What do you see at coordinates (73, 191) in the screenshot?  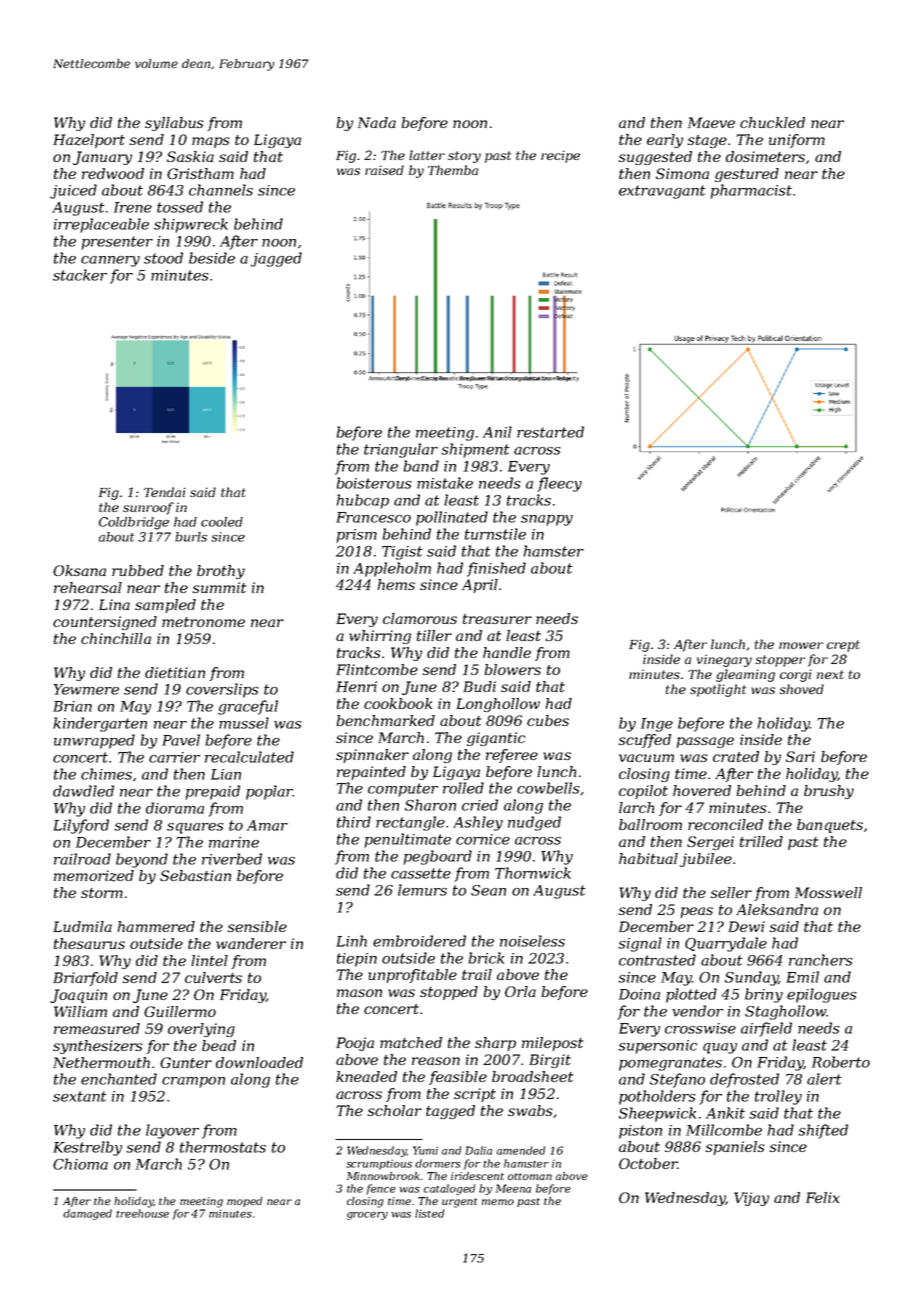 I see `juiced` at bounding box center [73, 191].
